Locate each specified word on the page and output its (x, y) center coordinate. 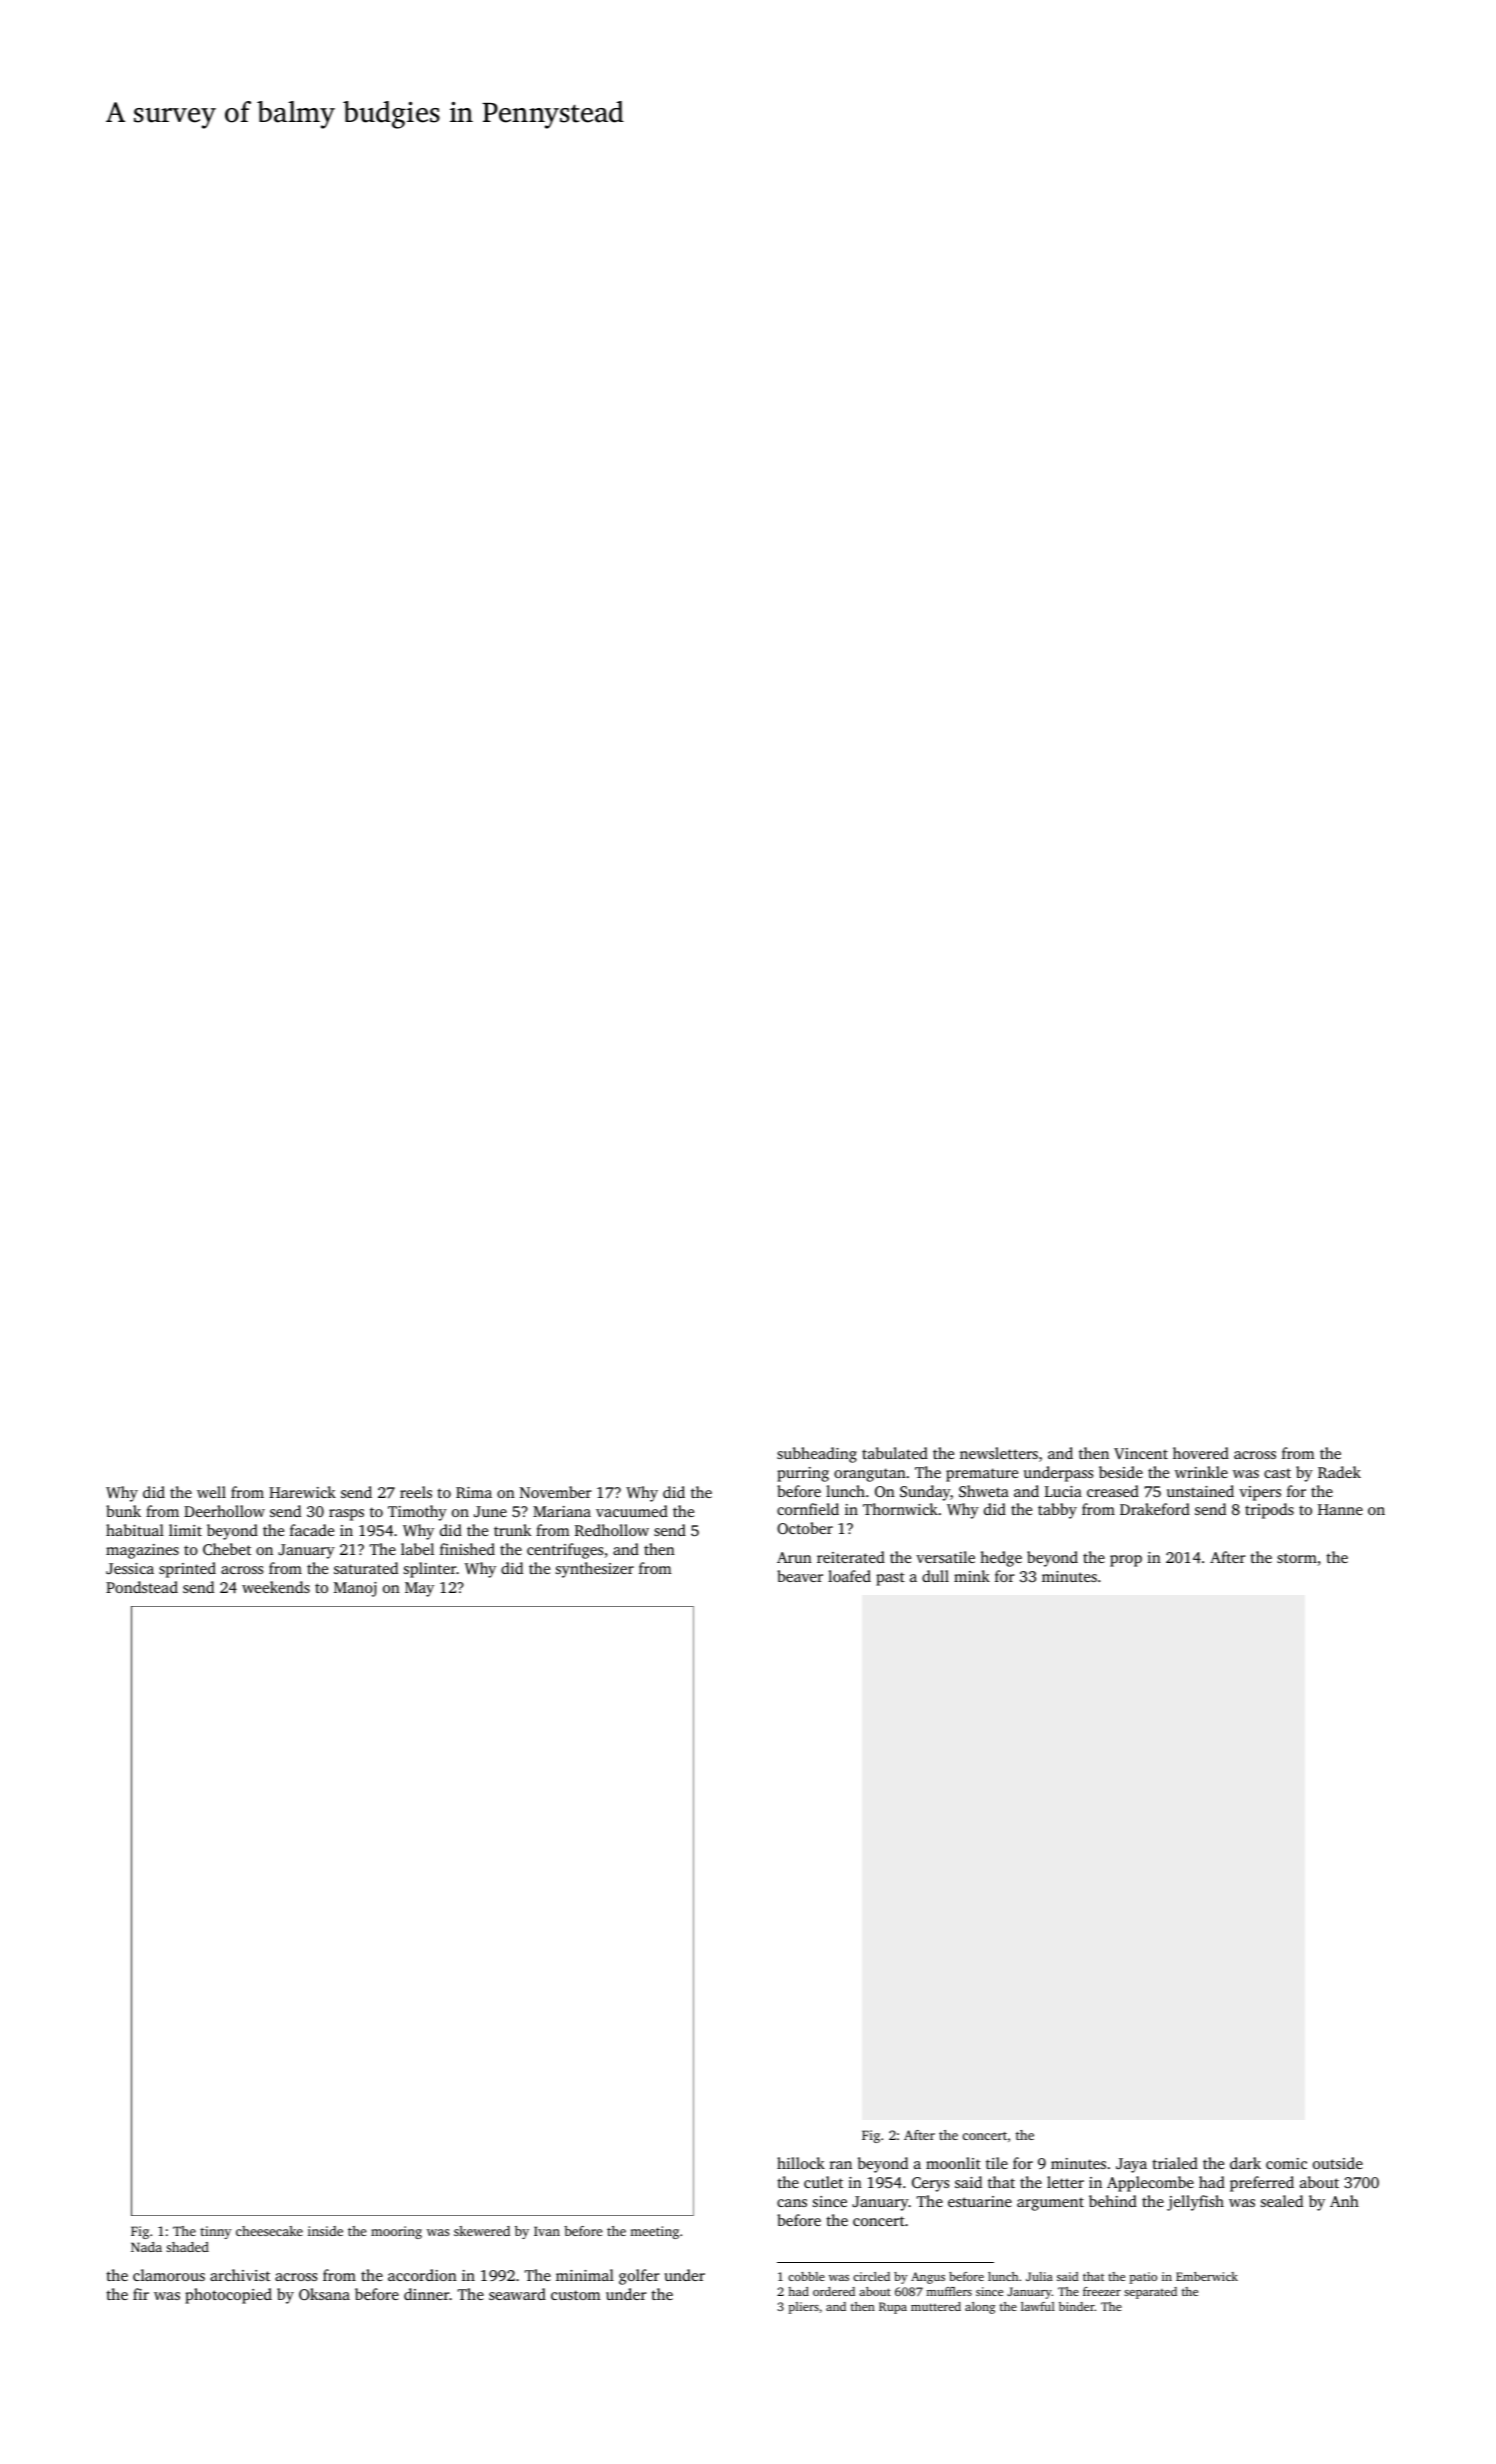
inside (325, 2231)
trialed (1175, 2163)
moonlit (953, 2163)
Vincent (1141, 1454)
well (211, 1492)
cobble (806, 2276)
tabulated (895, 1453)
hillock (801, 2163)
